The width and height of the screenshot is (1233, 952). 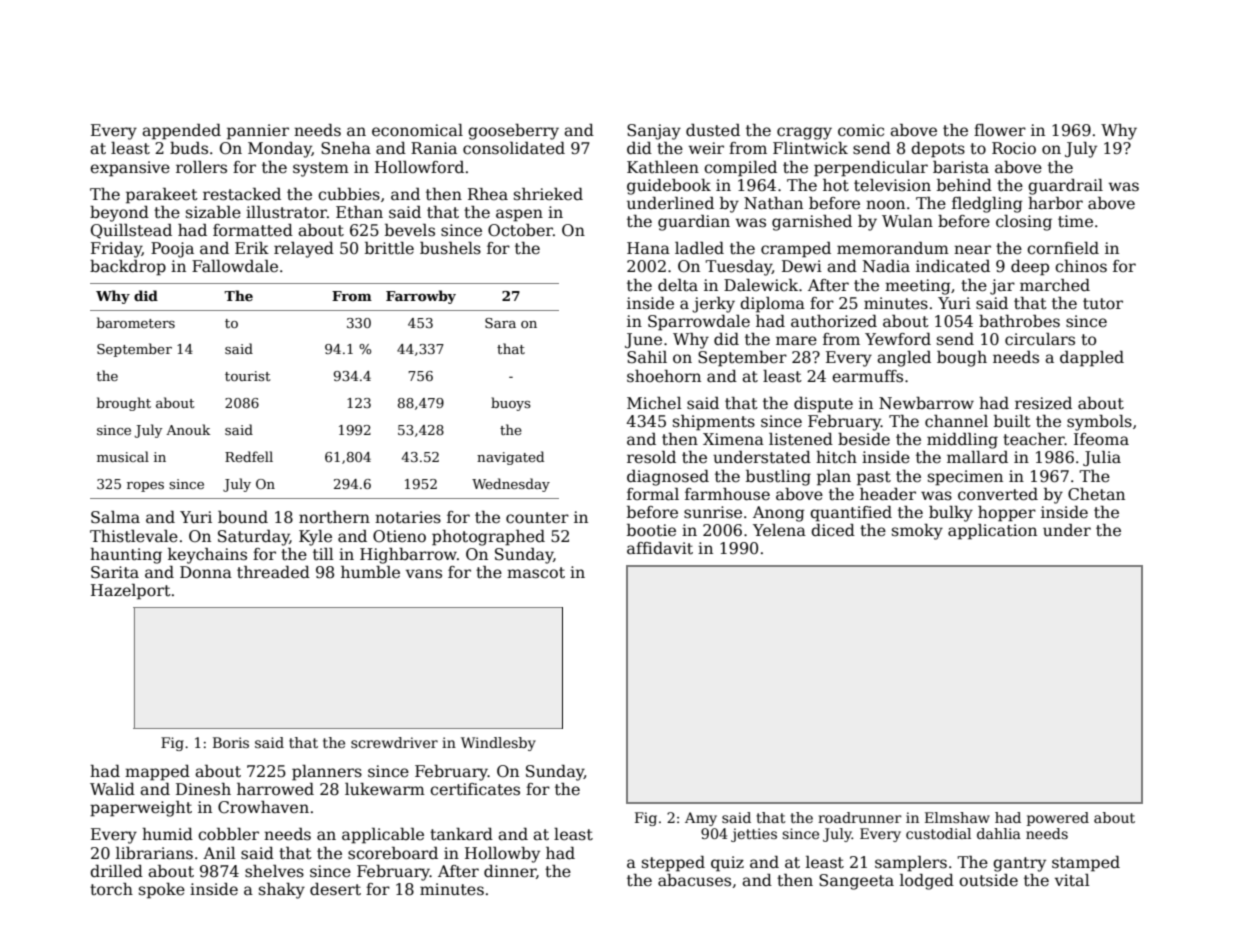 What do you see at coordinates (1103, 304) in the screenshot?
I see `tutor` at bounding box center [1103, 304].
